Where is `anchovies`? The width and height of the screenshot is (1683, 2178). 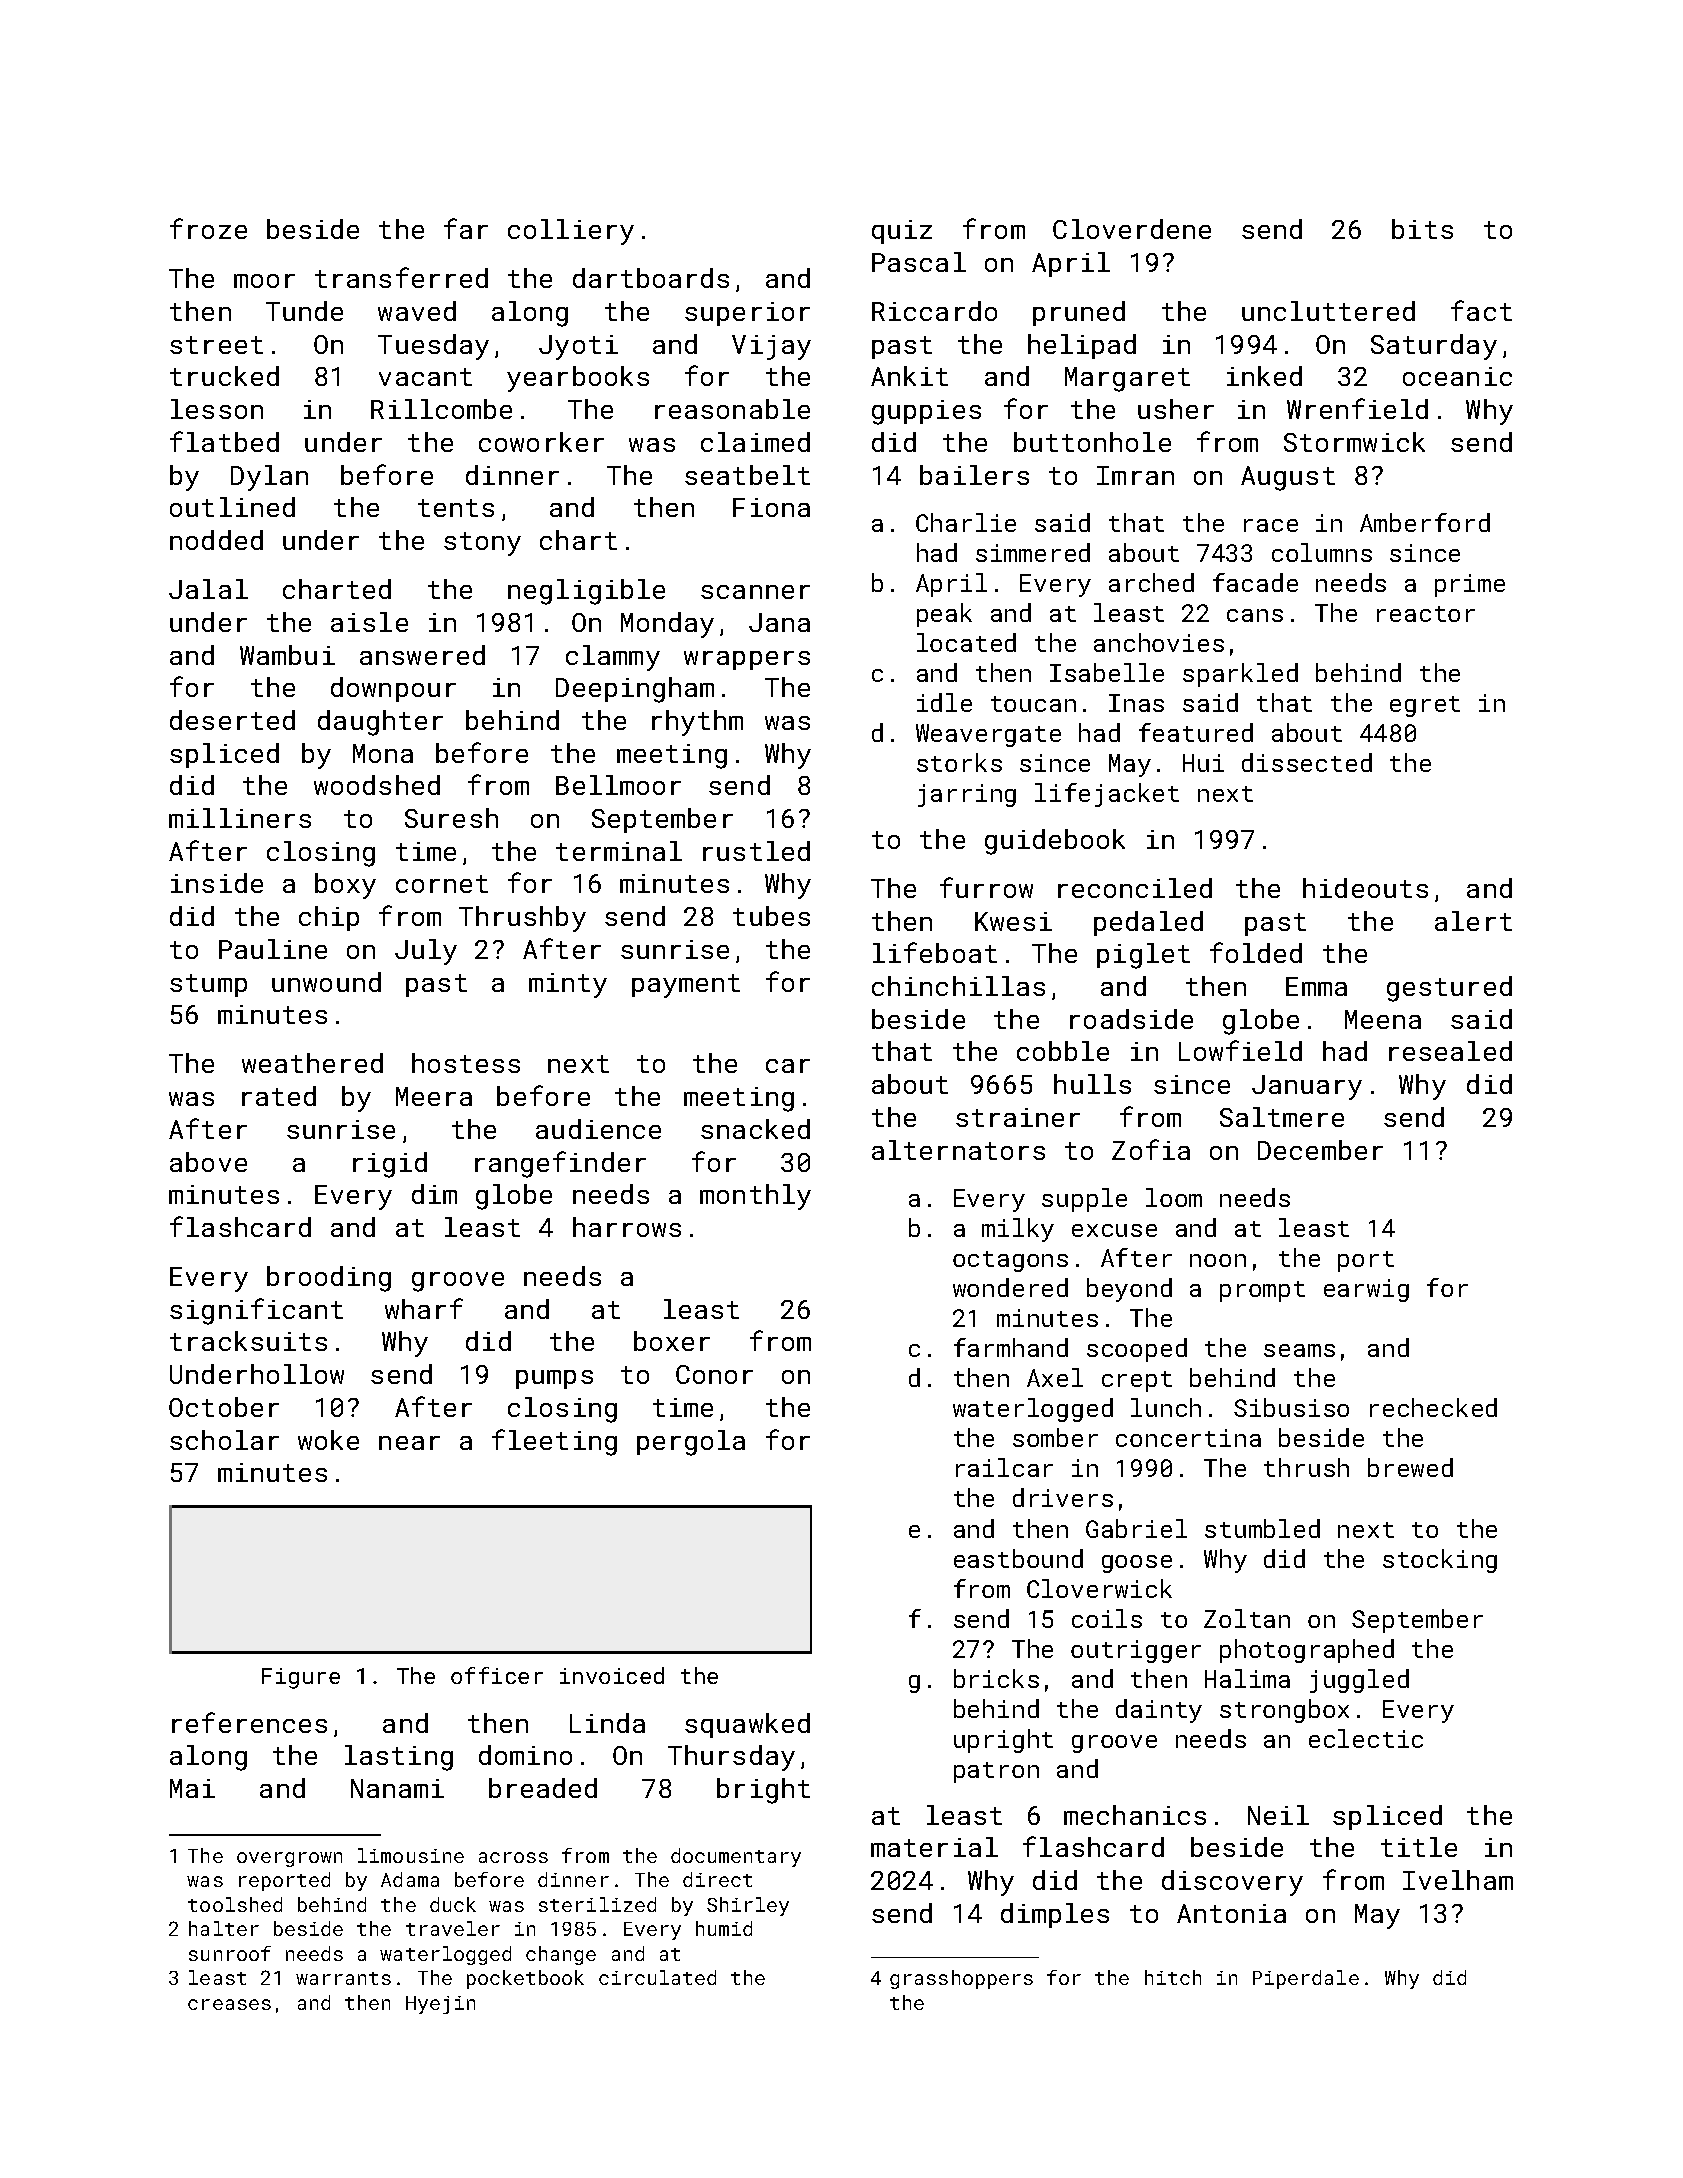 anchovies is located at coordinates (1159, 642).
